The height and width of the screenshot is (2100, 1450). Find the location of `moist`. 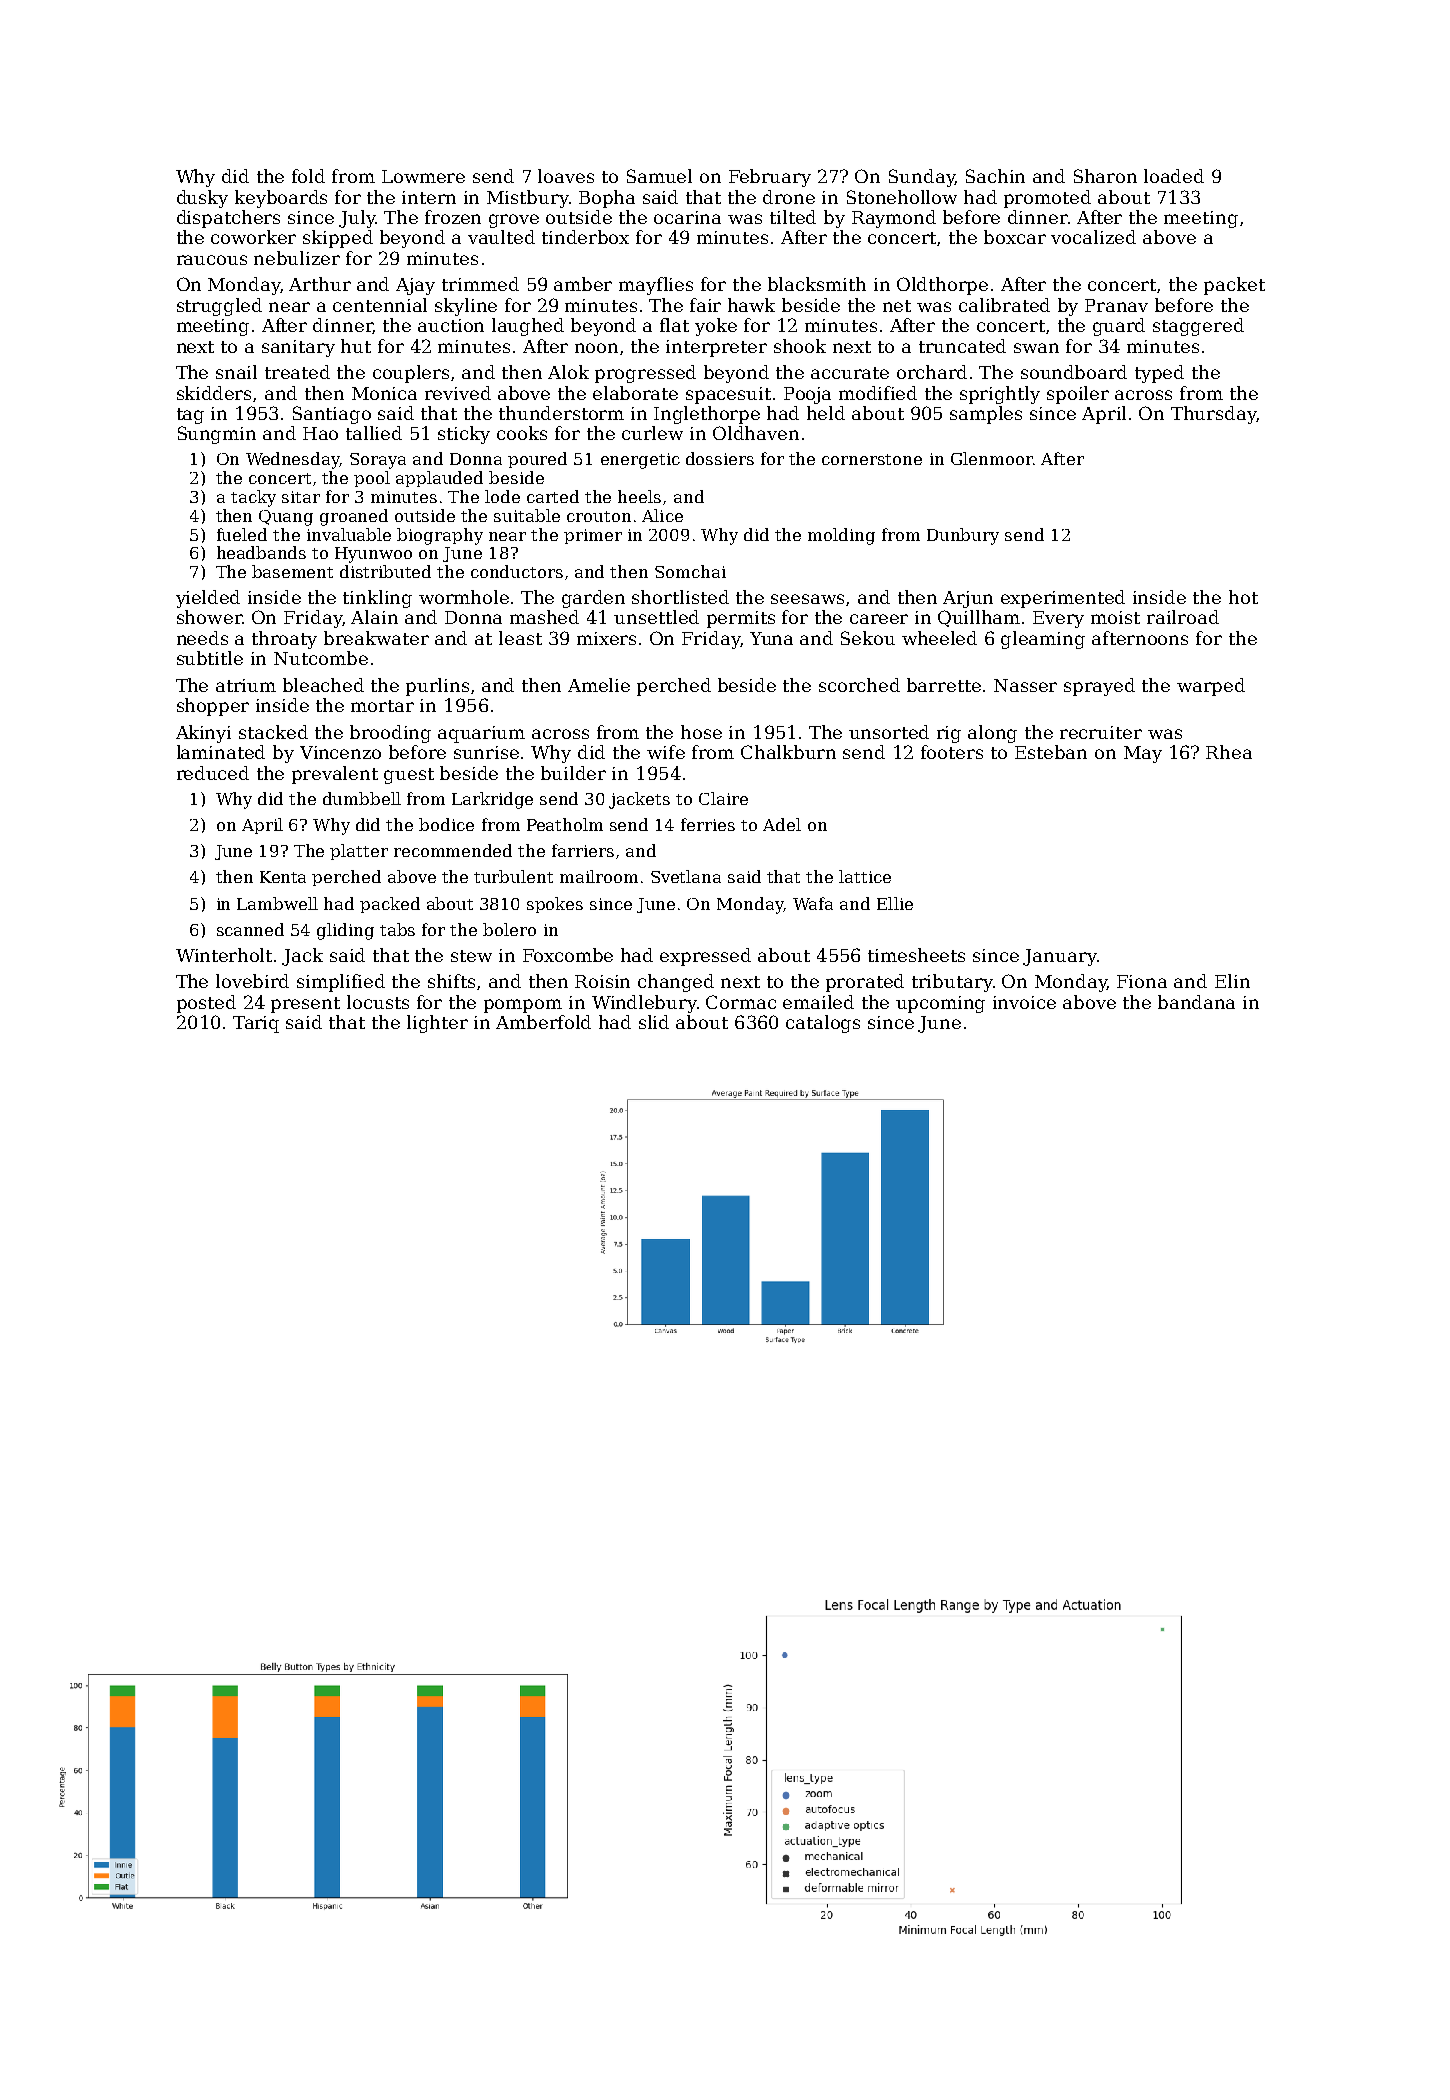

moist is located at coordinates (1115, 617).
